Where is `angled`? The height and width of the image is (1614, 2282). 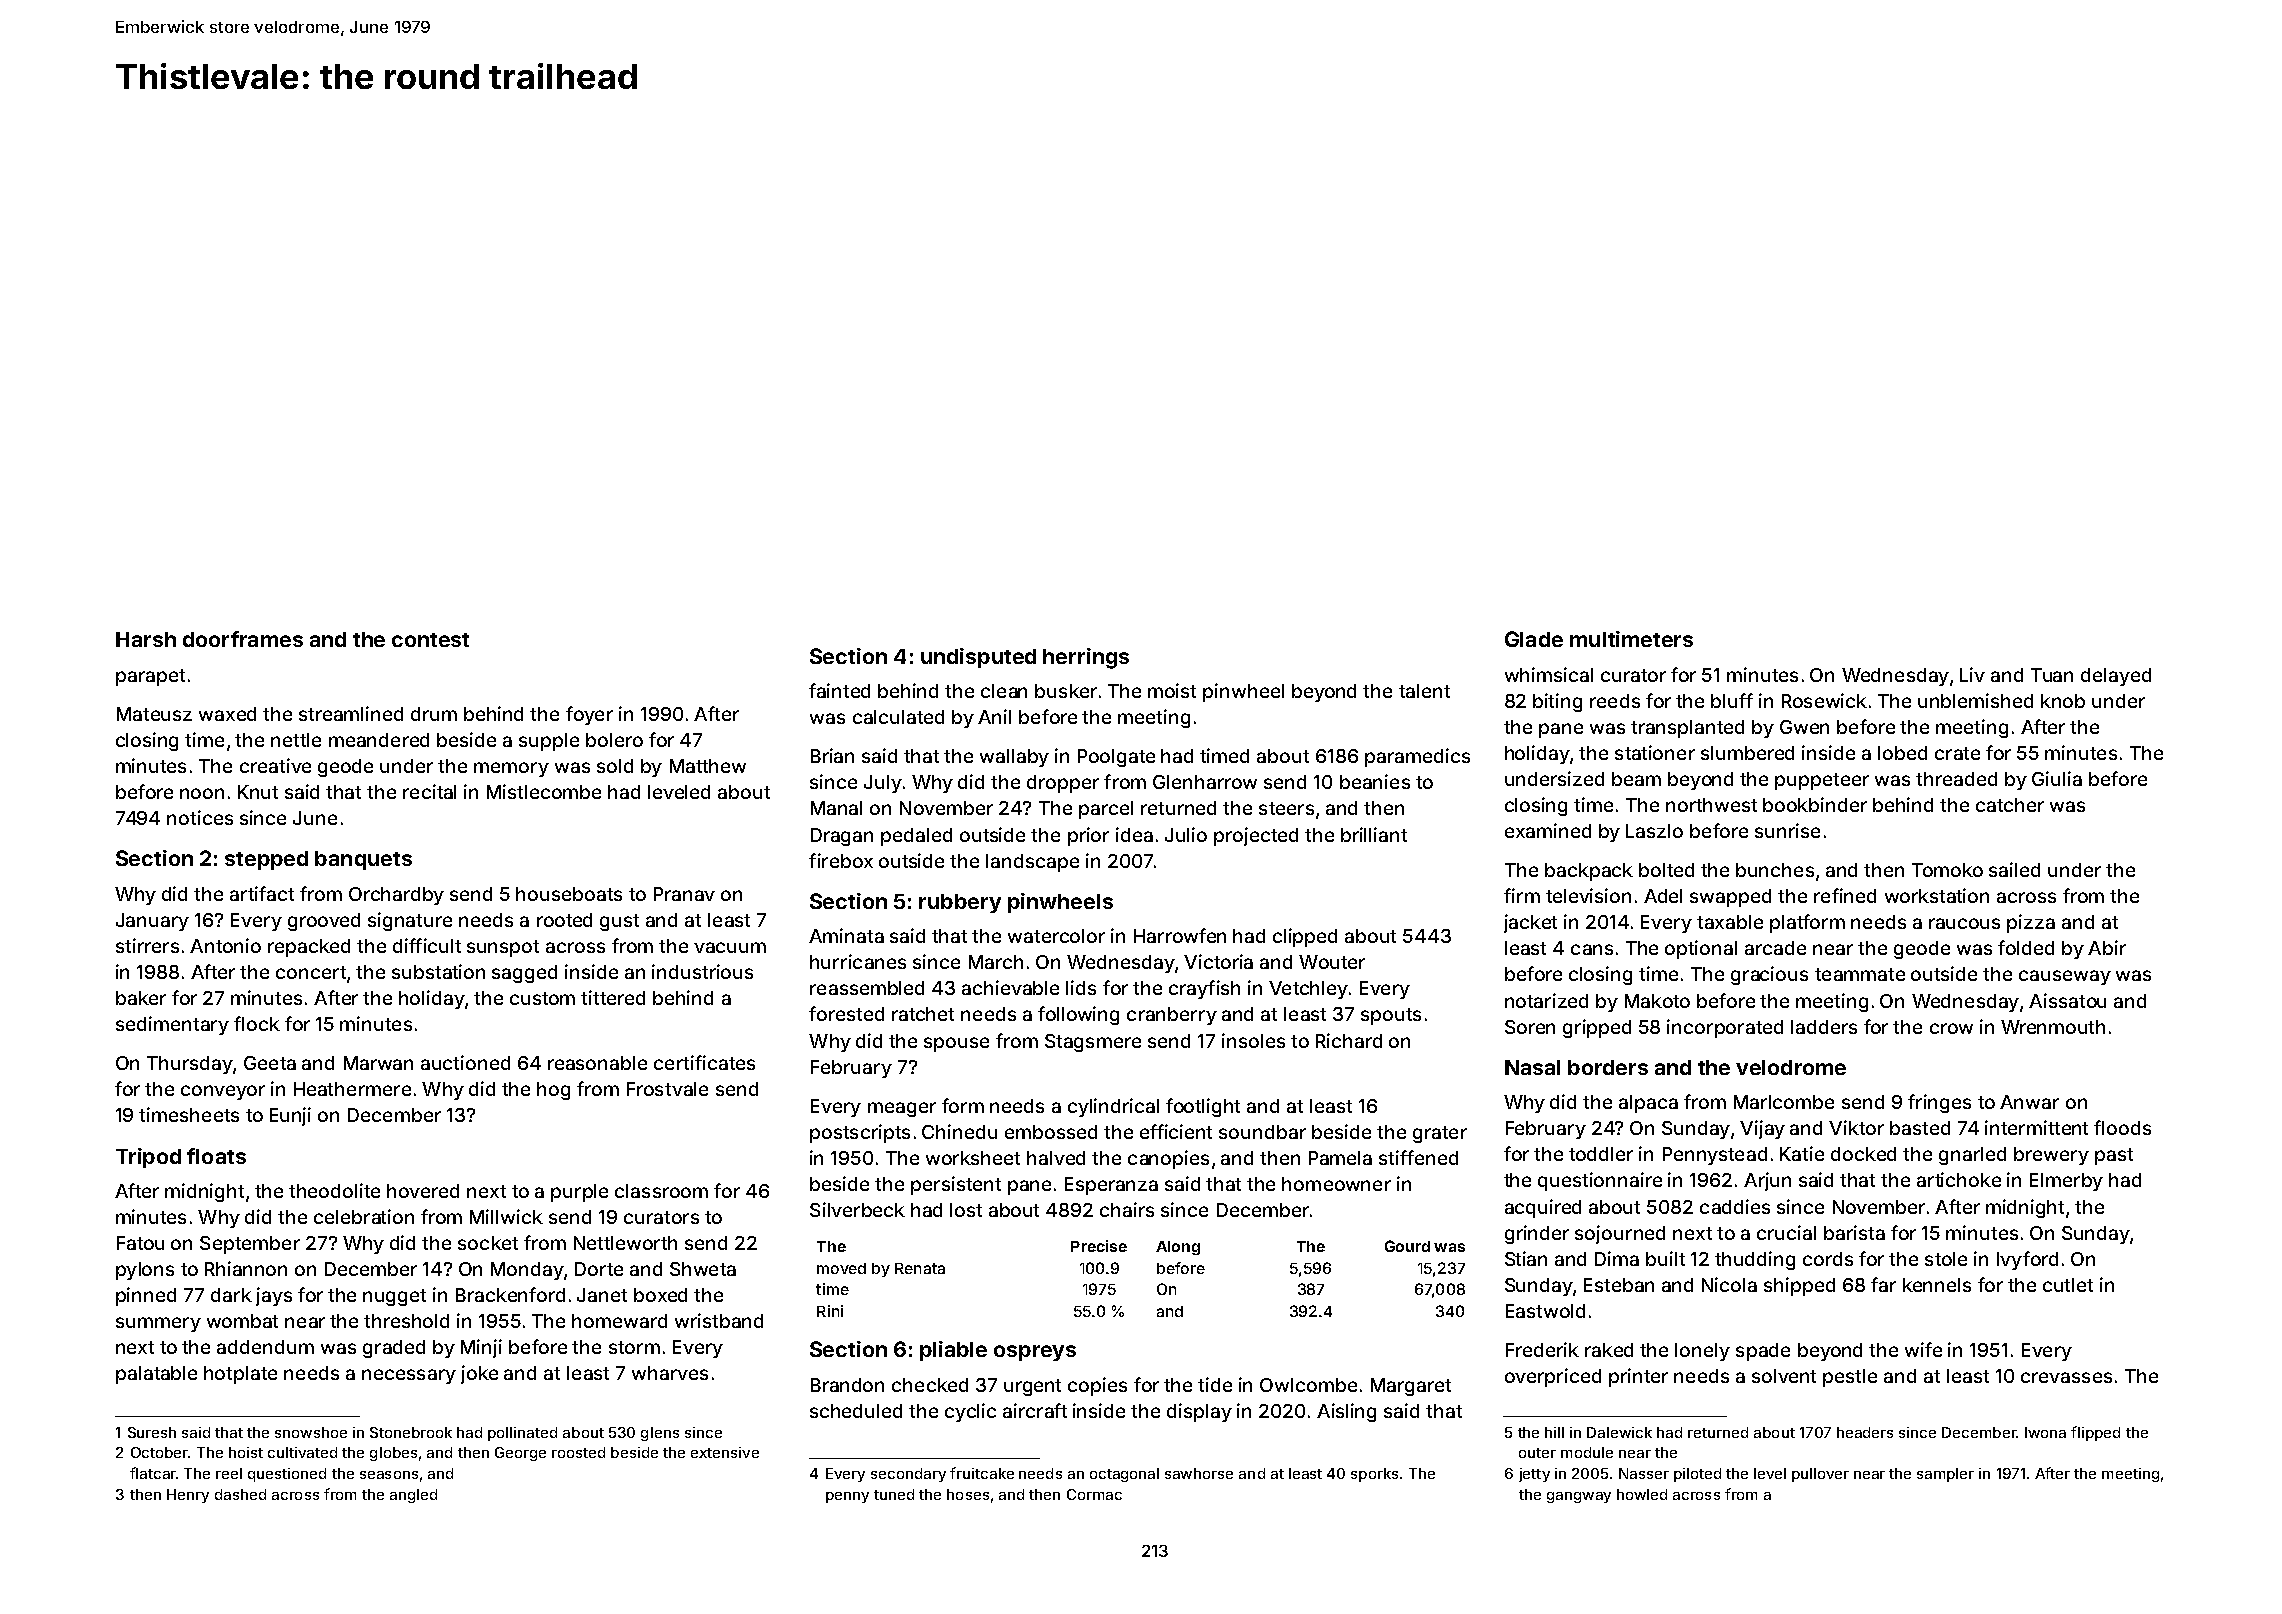
angled is located at coordinates (413, 1496).
